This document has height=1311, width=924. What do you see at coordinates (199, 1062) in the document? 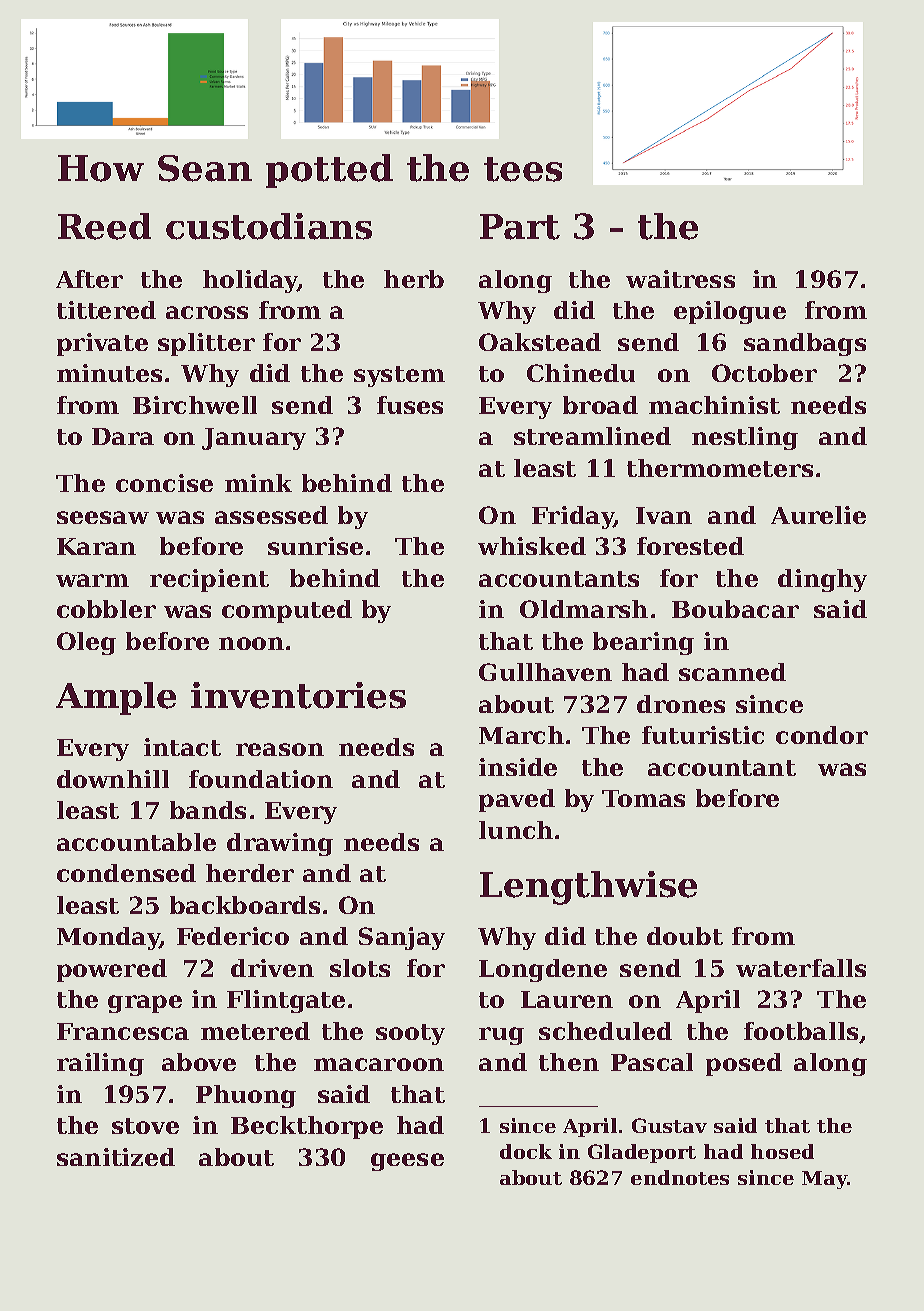
I see `above` at bounding box center [199, 1062].
